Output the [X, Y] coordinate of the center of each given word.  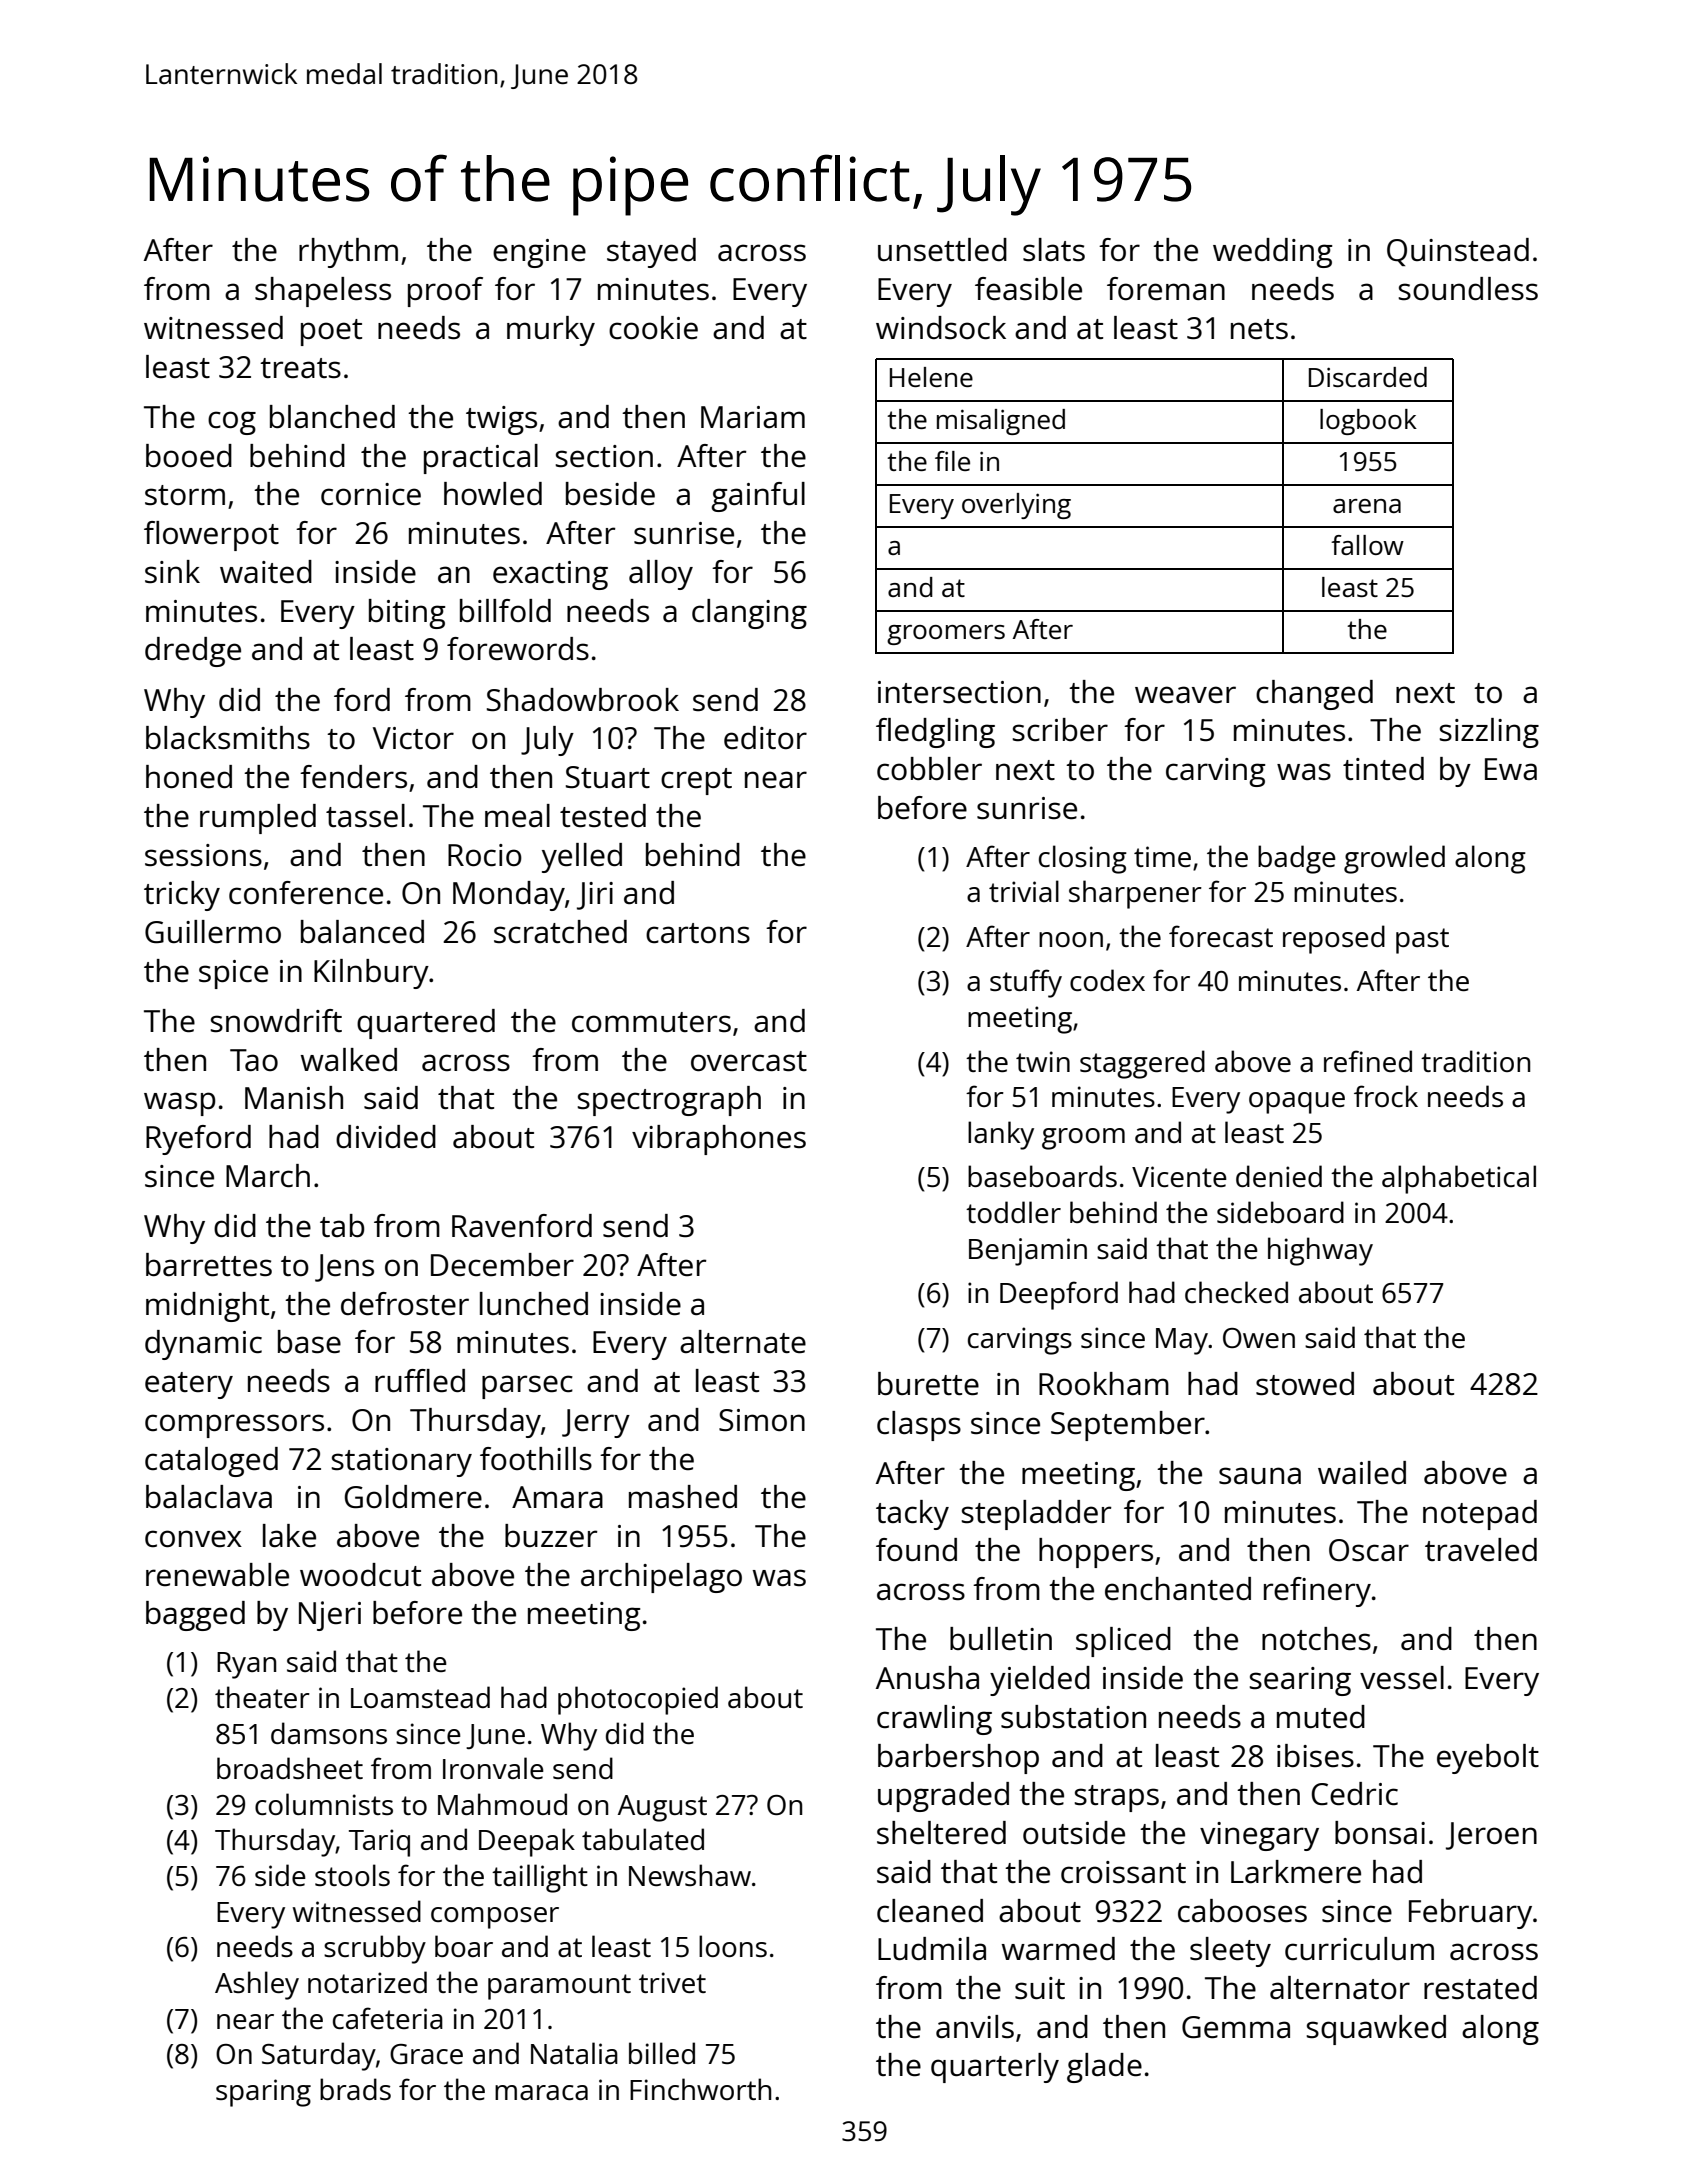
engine [539, 253]
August [662, 1808]
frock [1386, 1096]
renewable [217, 1575]
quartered [426, 1024]
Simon [762, 1420]
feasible [1028, 289]
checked [1236, 1292]
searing [1300, 1681]
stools [352, 1875]
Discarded [1368, 377]
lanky [1001, 1135]
